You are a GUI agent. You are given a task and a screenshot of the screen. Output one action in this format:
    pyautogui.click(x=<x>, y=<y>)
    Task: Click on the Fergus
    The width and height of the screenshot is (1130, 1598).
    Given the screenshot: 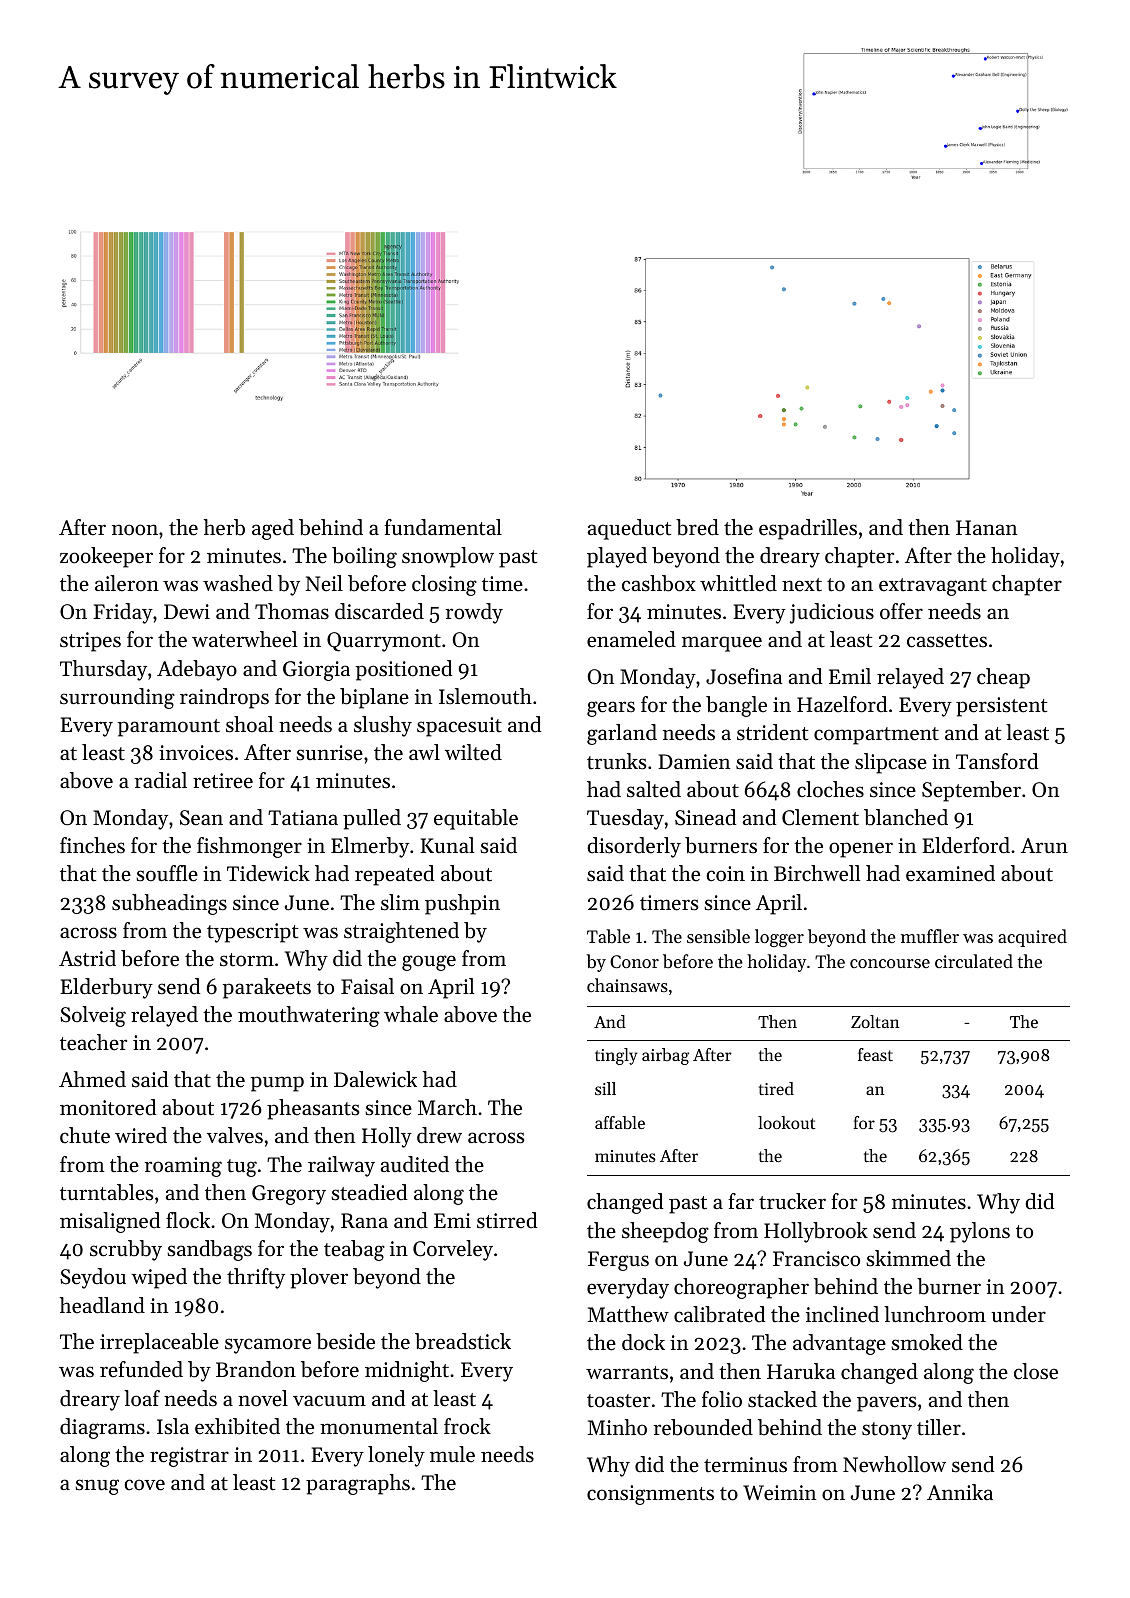 What is the action you would take?
    pyautogui.click(x=618, y=1261)
